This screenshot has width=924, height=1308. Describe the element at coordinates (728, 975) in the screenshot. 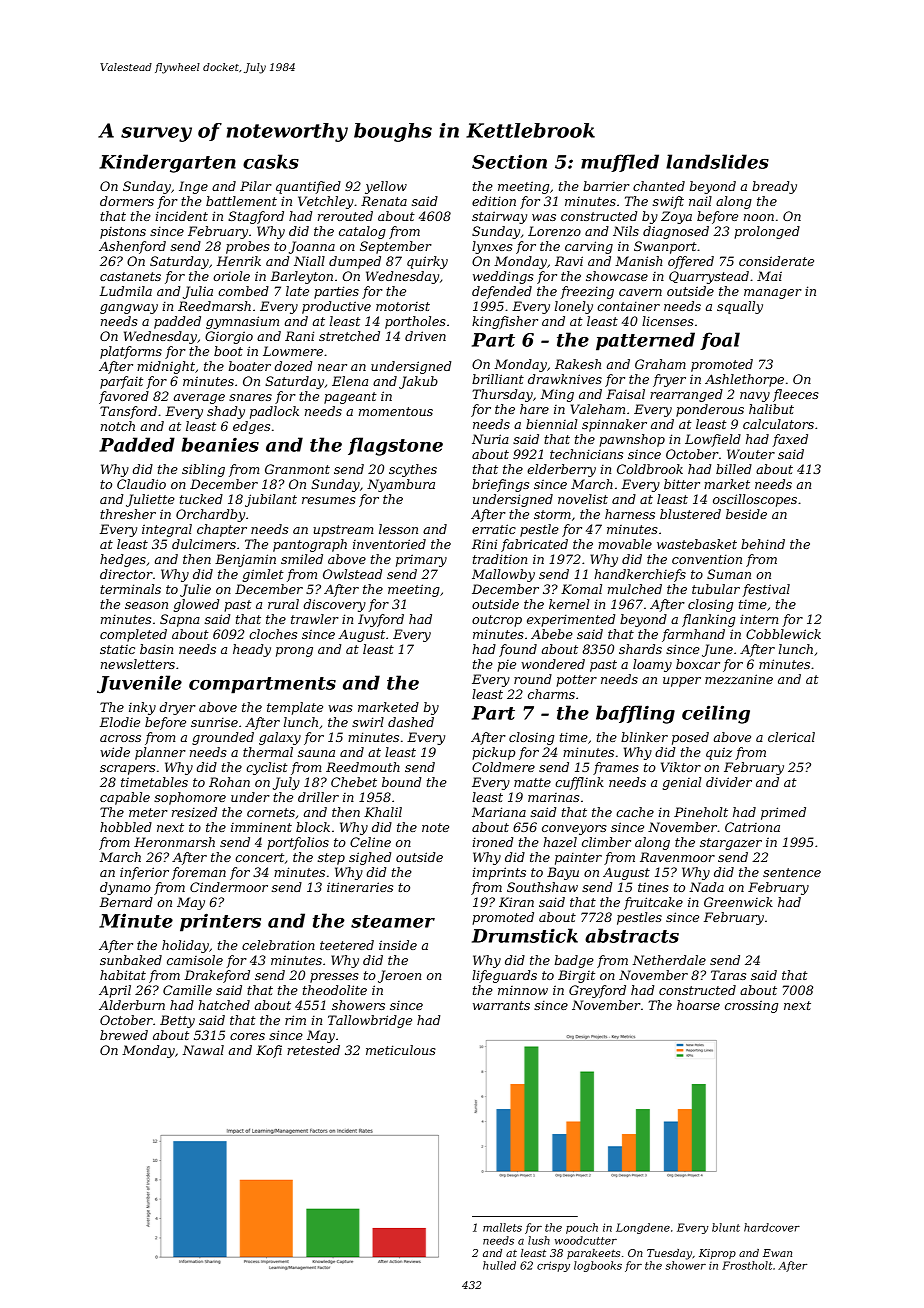

I see `Taras` at that location.
